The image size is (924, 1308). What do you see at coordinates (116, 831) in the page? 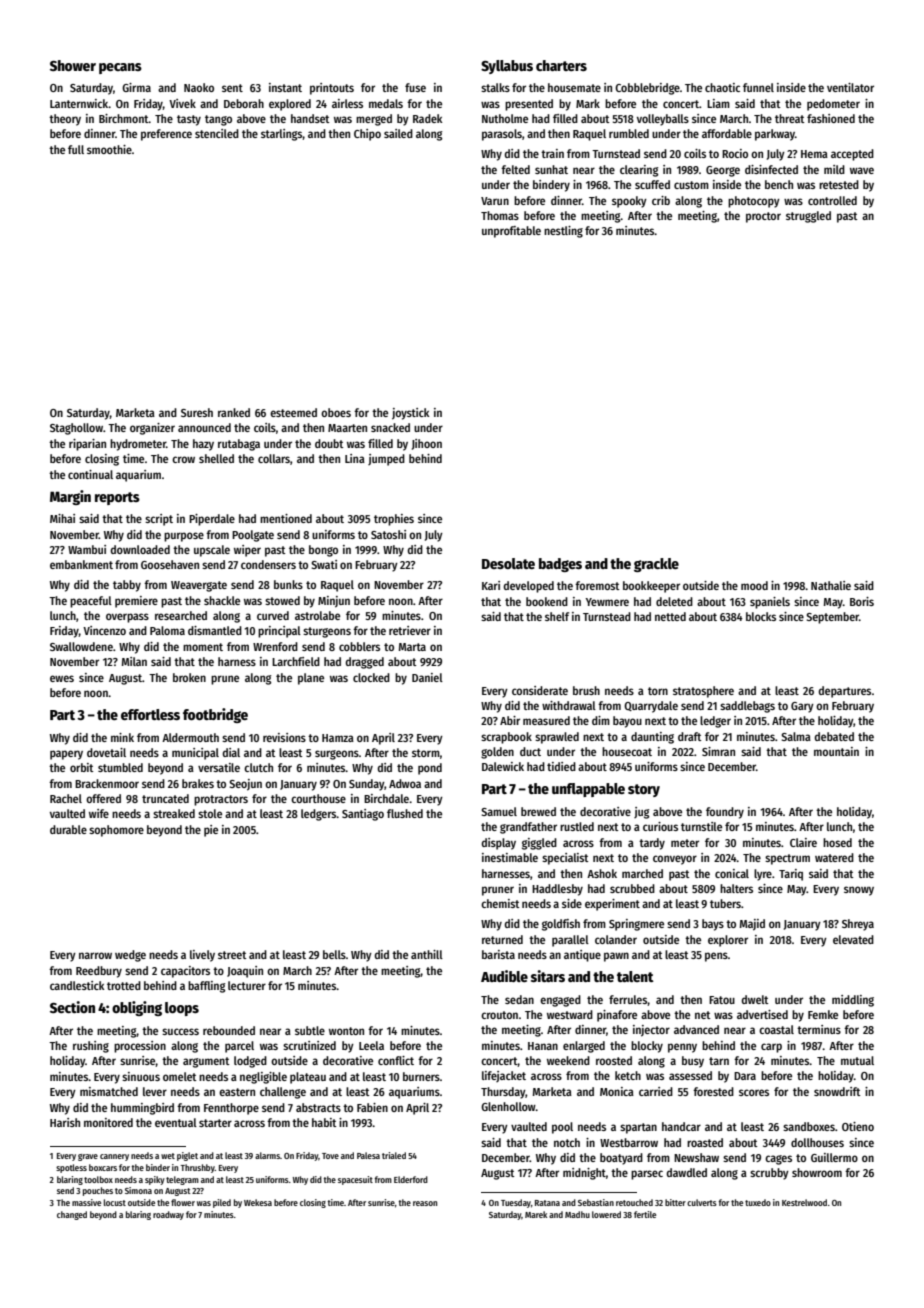
I see `sophomore` at bounding box center [116, 831].
